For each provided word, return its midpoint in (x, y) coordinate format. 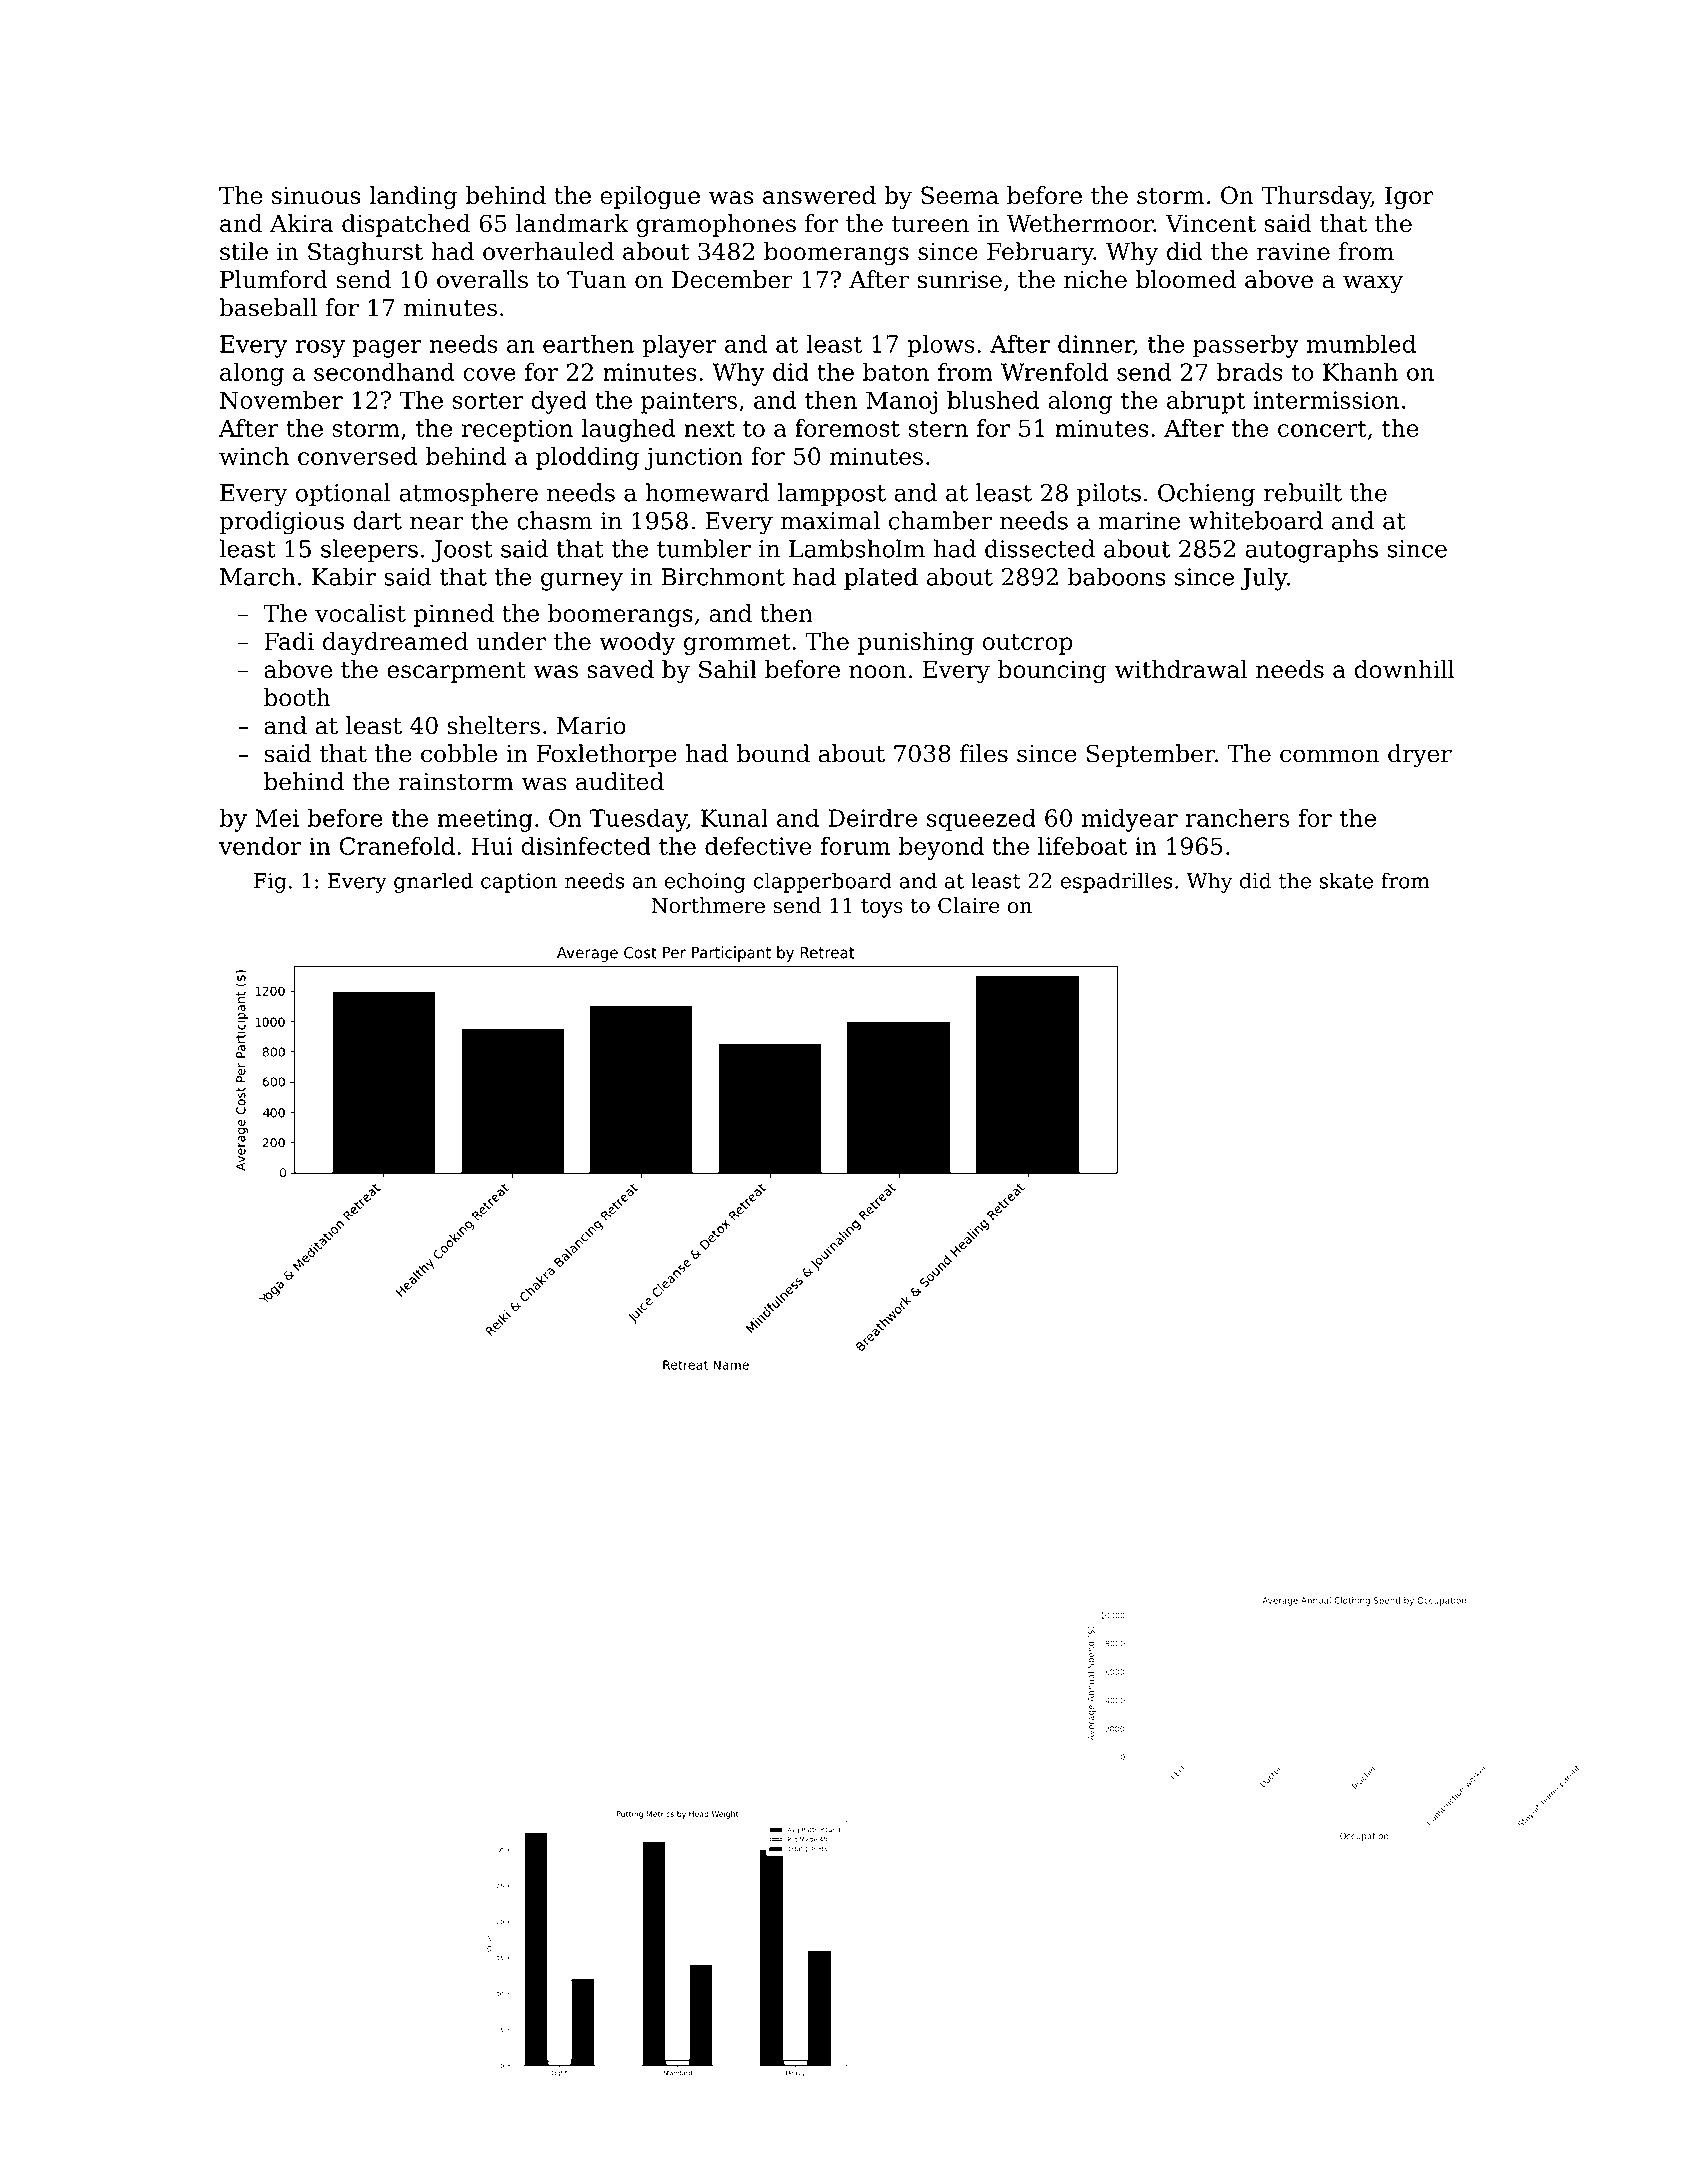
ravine (1293, 252)
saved (620, 669)
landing (413, 197)
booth (297, 697)
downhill (1405, 669)
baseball (268, 307)
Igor (1409, 198)
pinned (454, 615)
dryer (1420, 756)
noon (877, 672)
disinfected (586, 846)
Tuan (596, 280)
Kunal (734, 818)
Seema (960, 195)
